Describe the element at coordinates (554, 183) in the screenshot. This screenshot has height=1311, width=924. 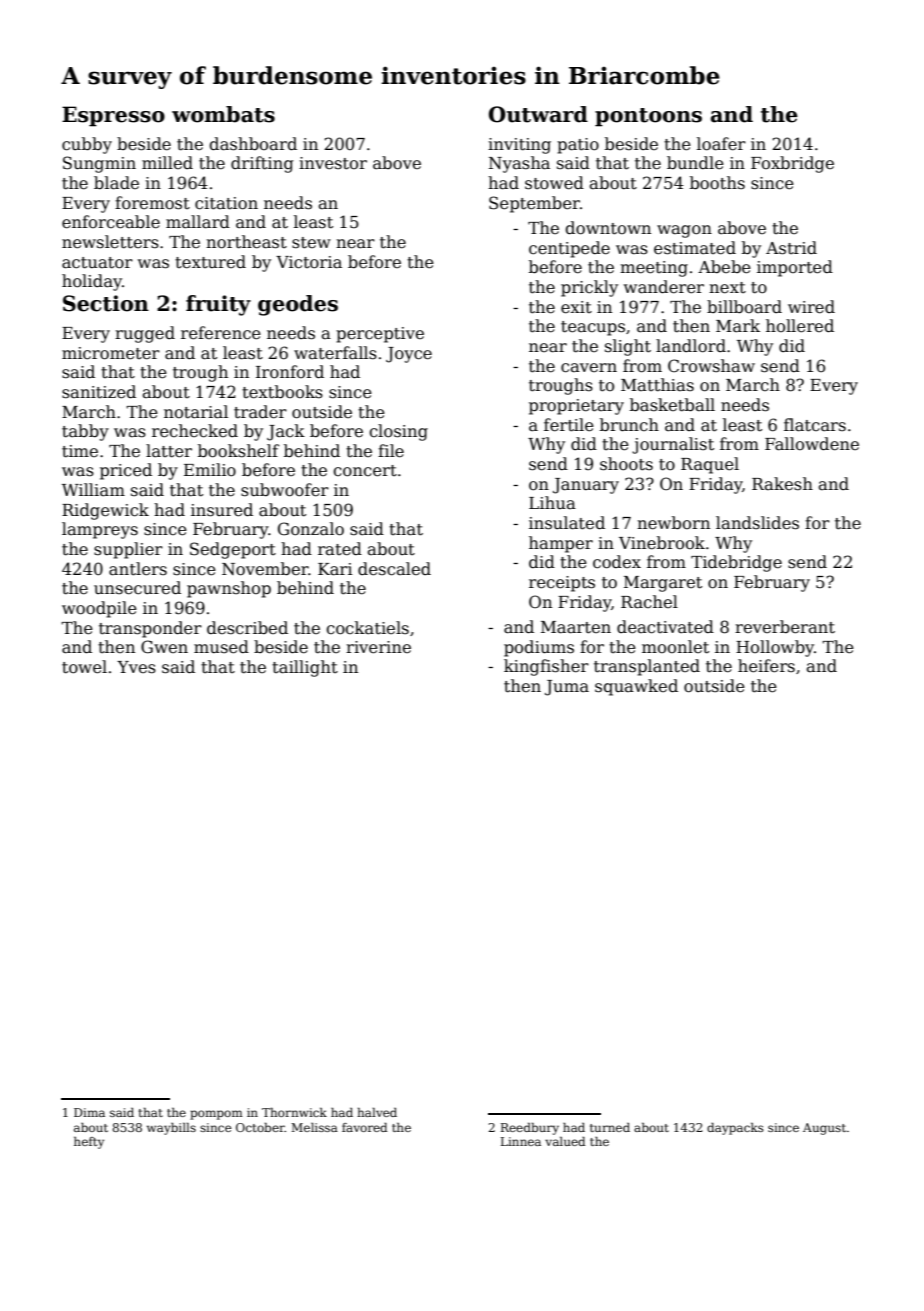
I see `stowed` at that location.
